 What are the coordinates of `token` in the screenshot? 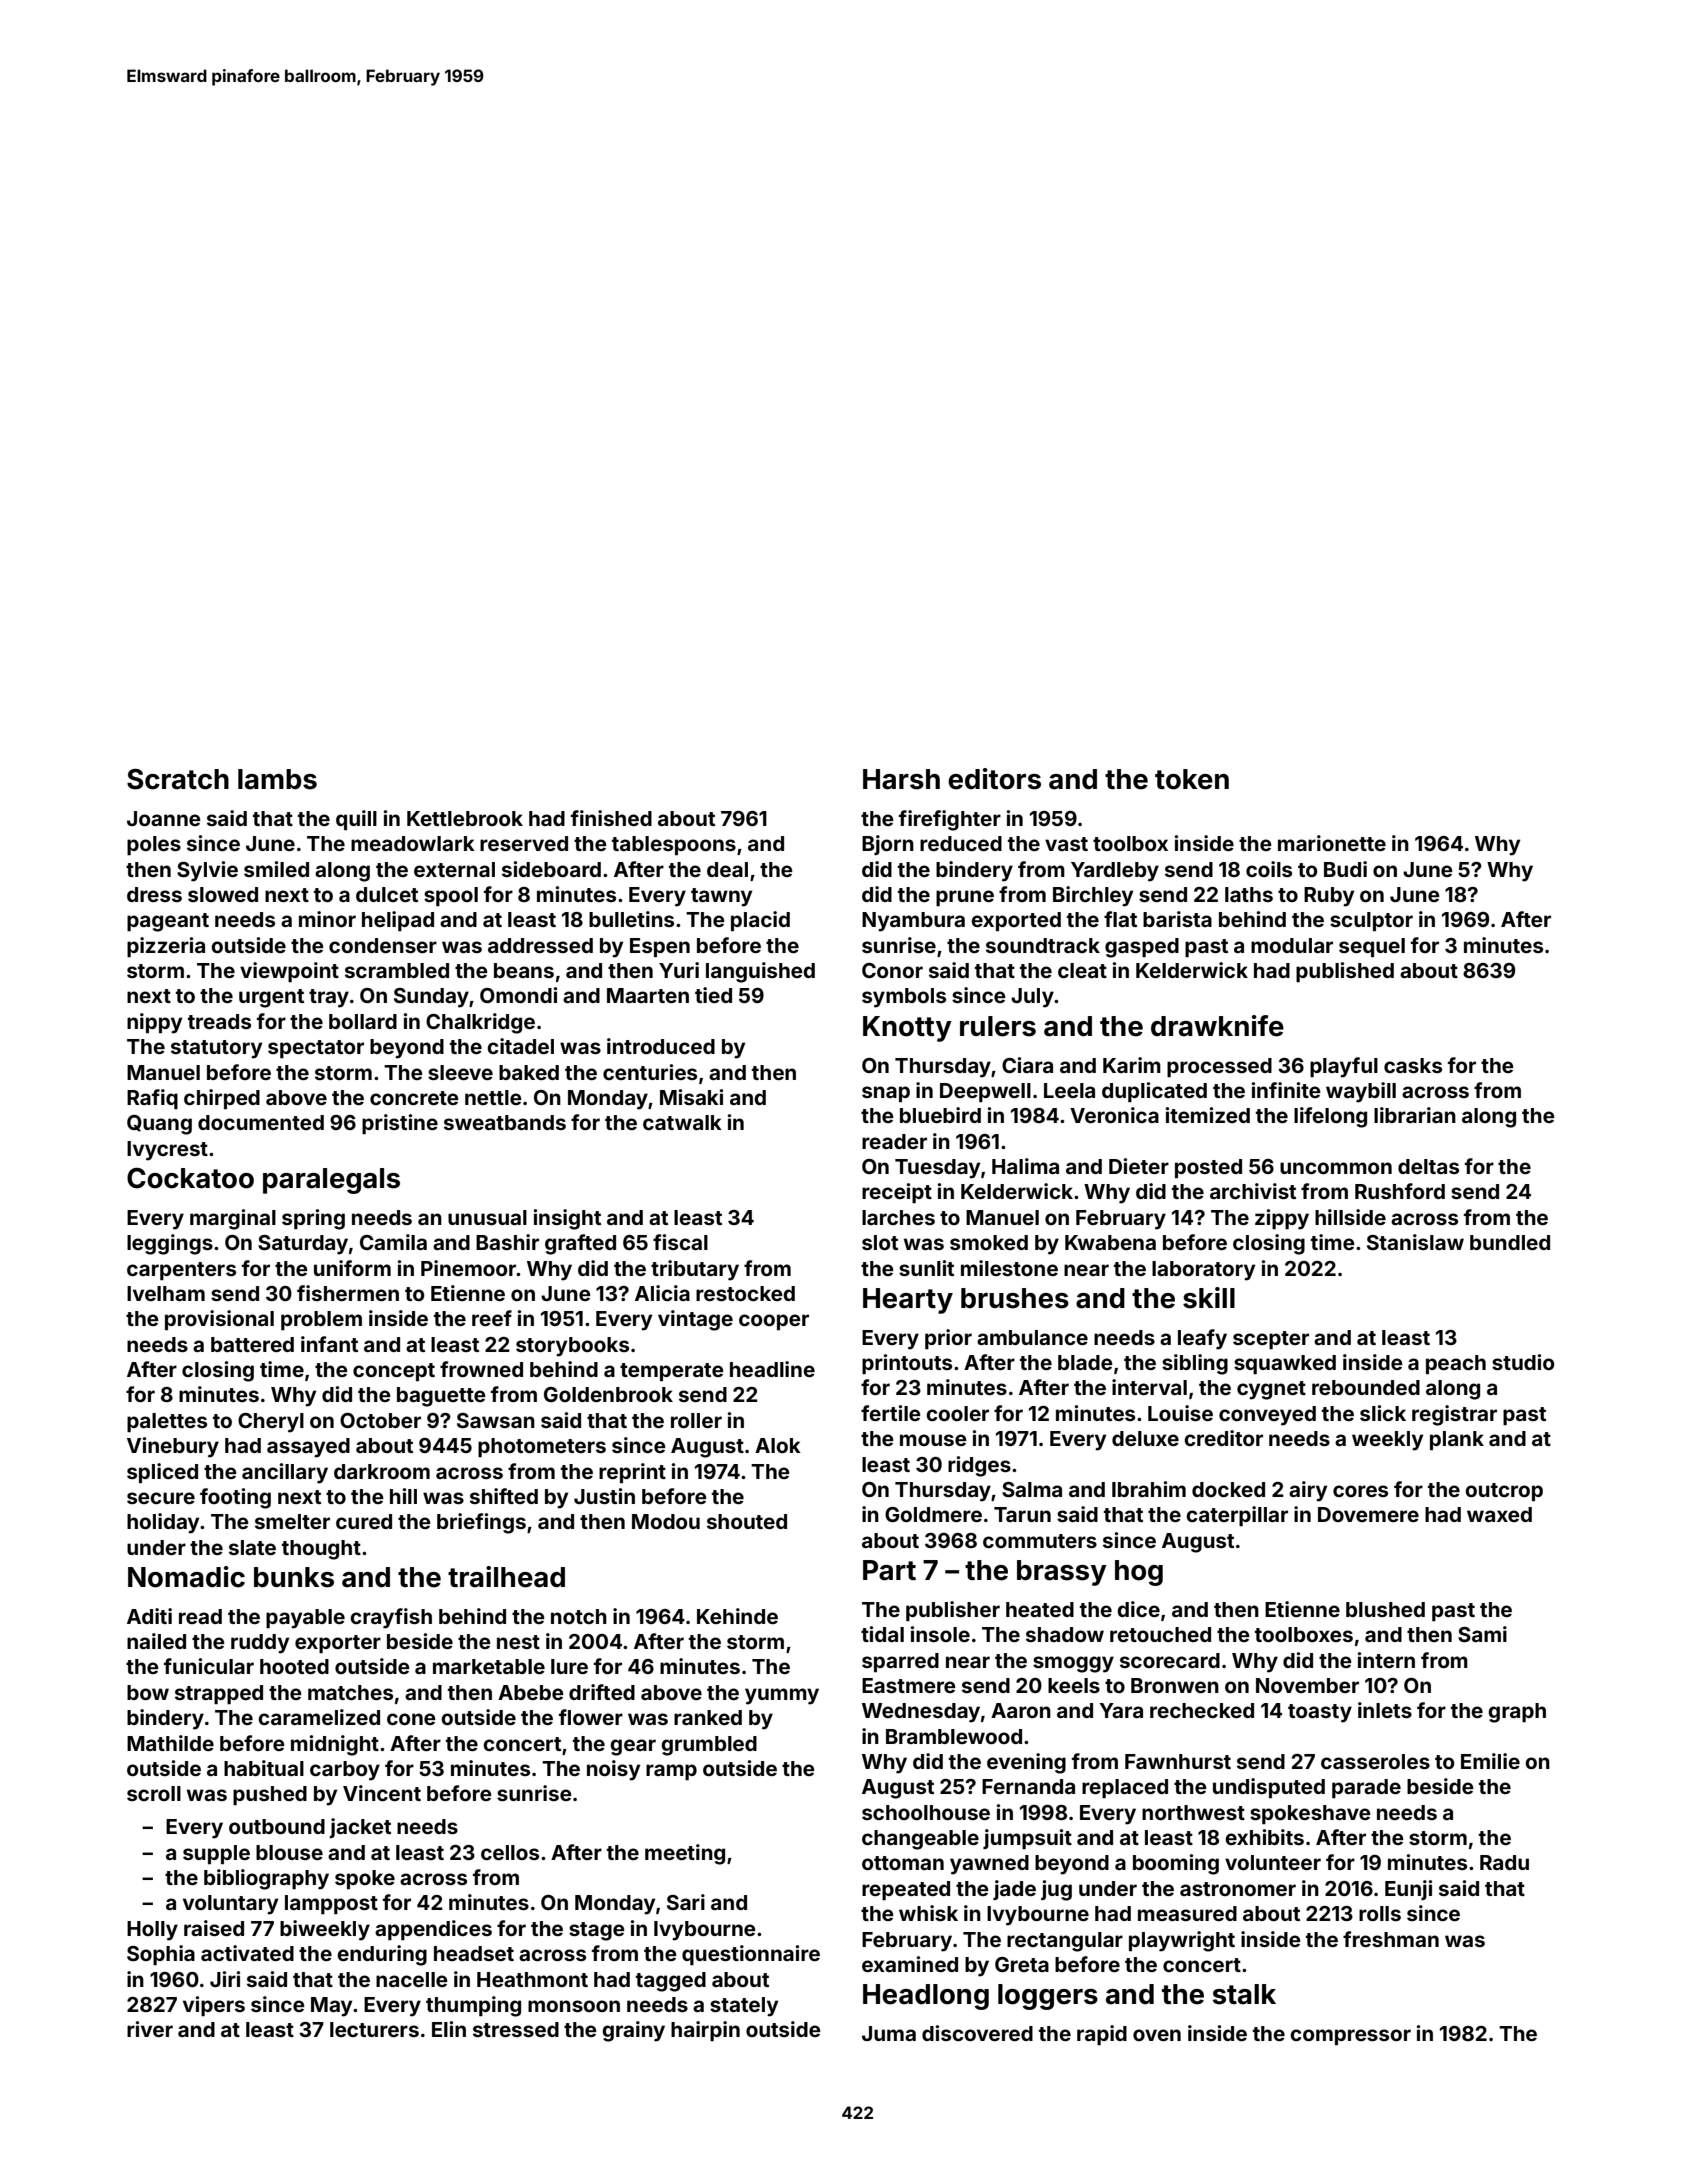 It's located at (1192, 779).
